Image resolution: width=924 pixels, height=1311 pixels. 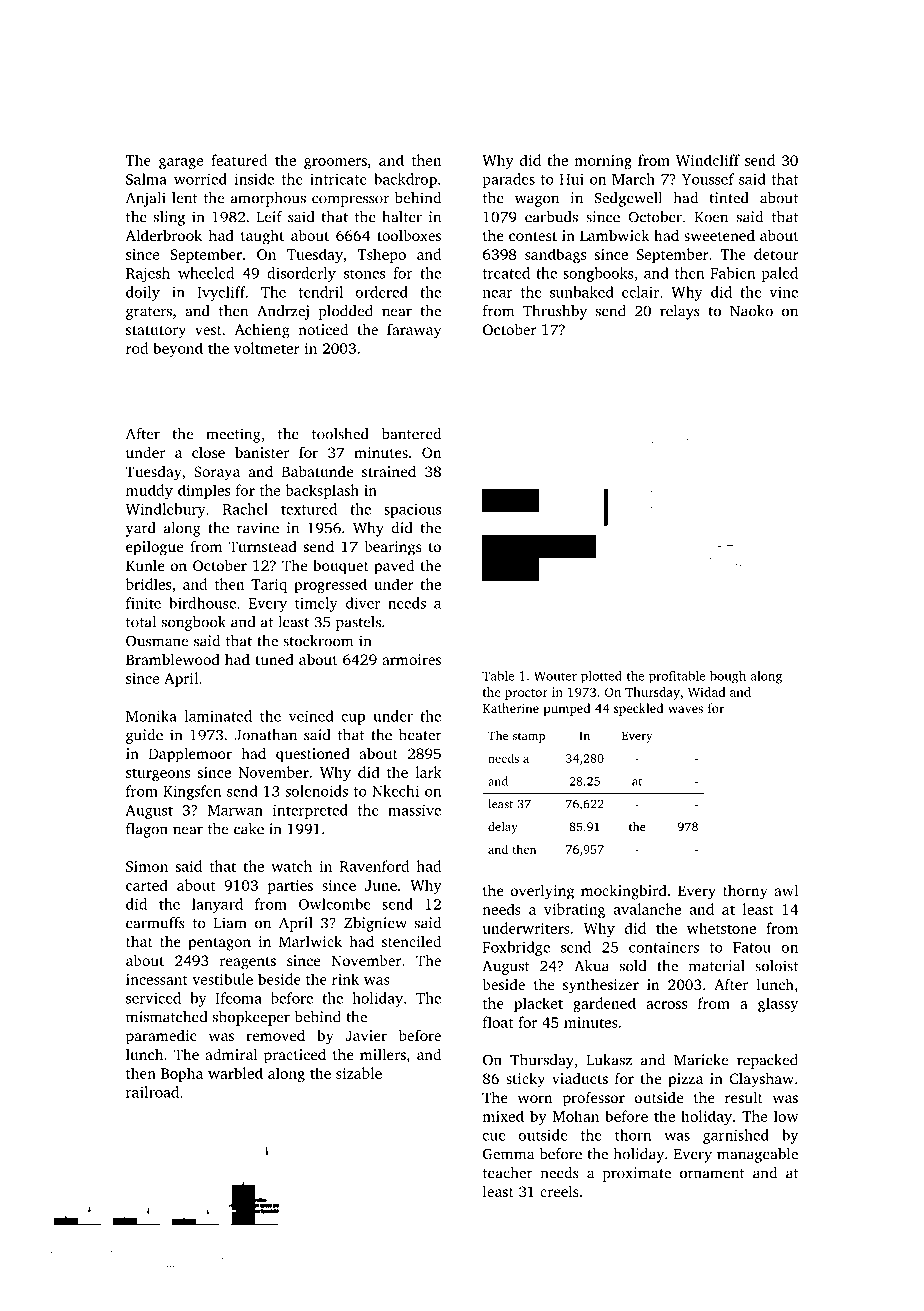 I want to click on mixed, so click(x=503, y=1116).
